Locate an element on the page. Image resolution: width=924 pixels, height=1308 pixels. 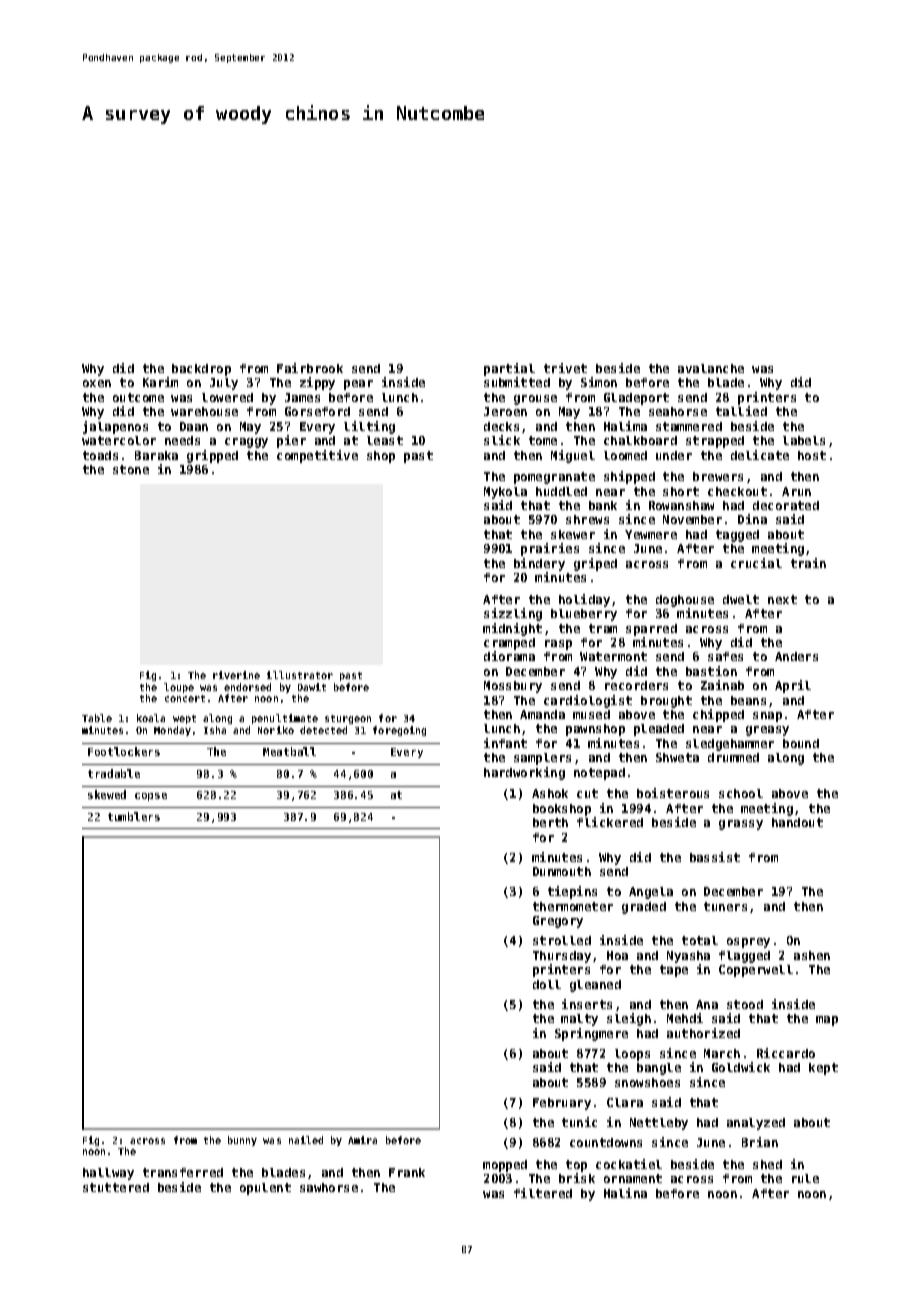
labels is located at coordinates (804, 440).
